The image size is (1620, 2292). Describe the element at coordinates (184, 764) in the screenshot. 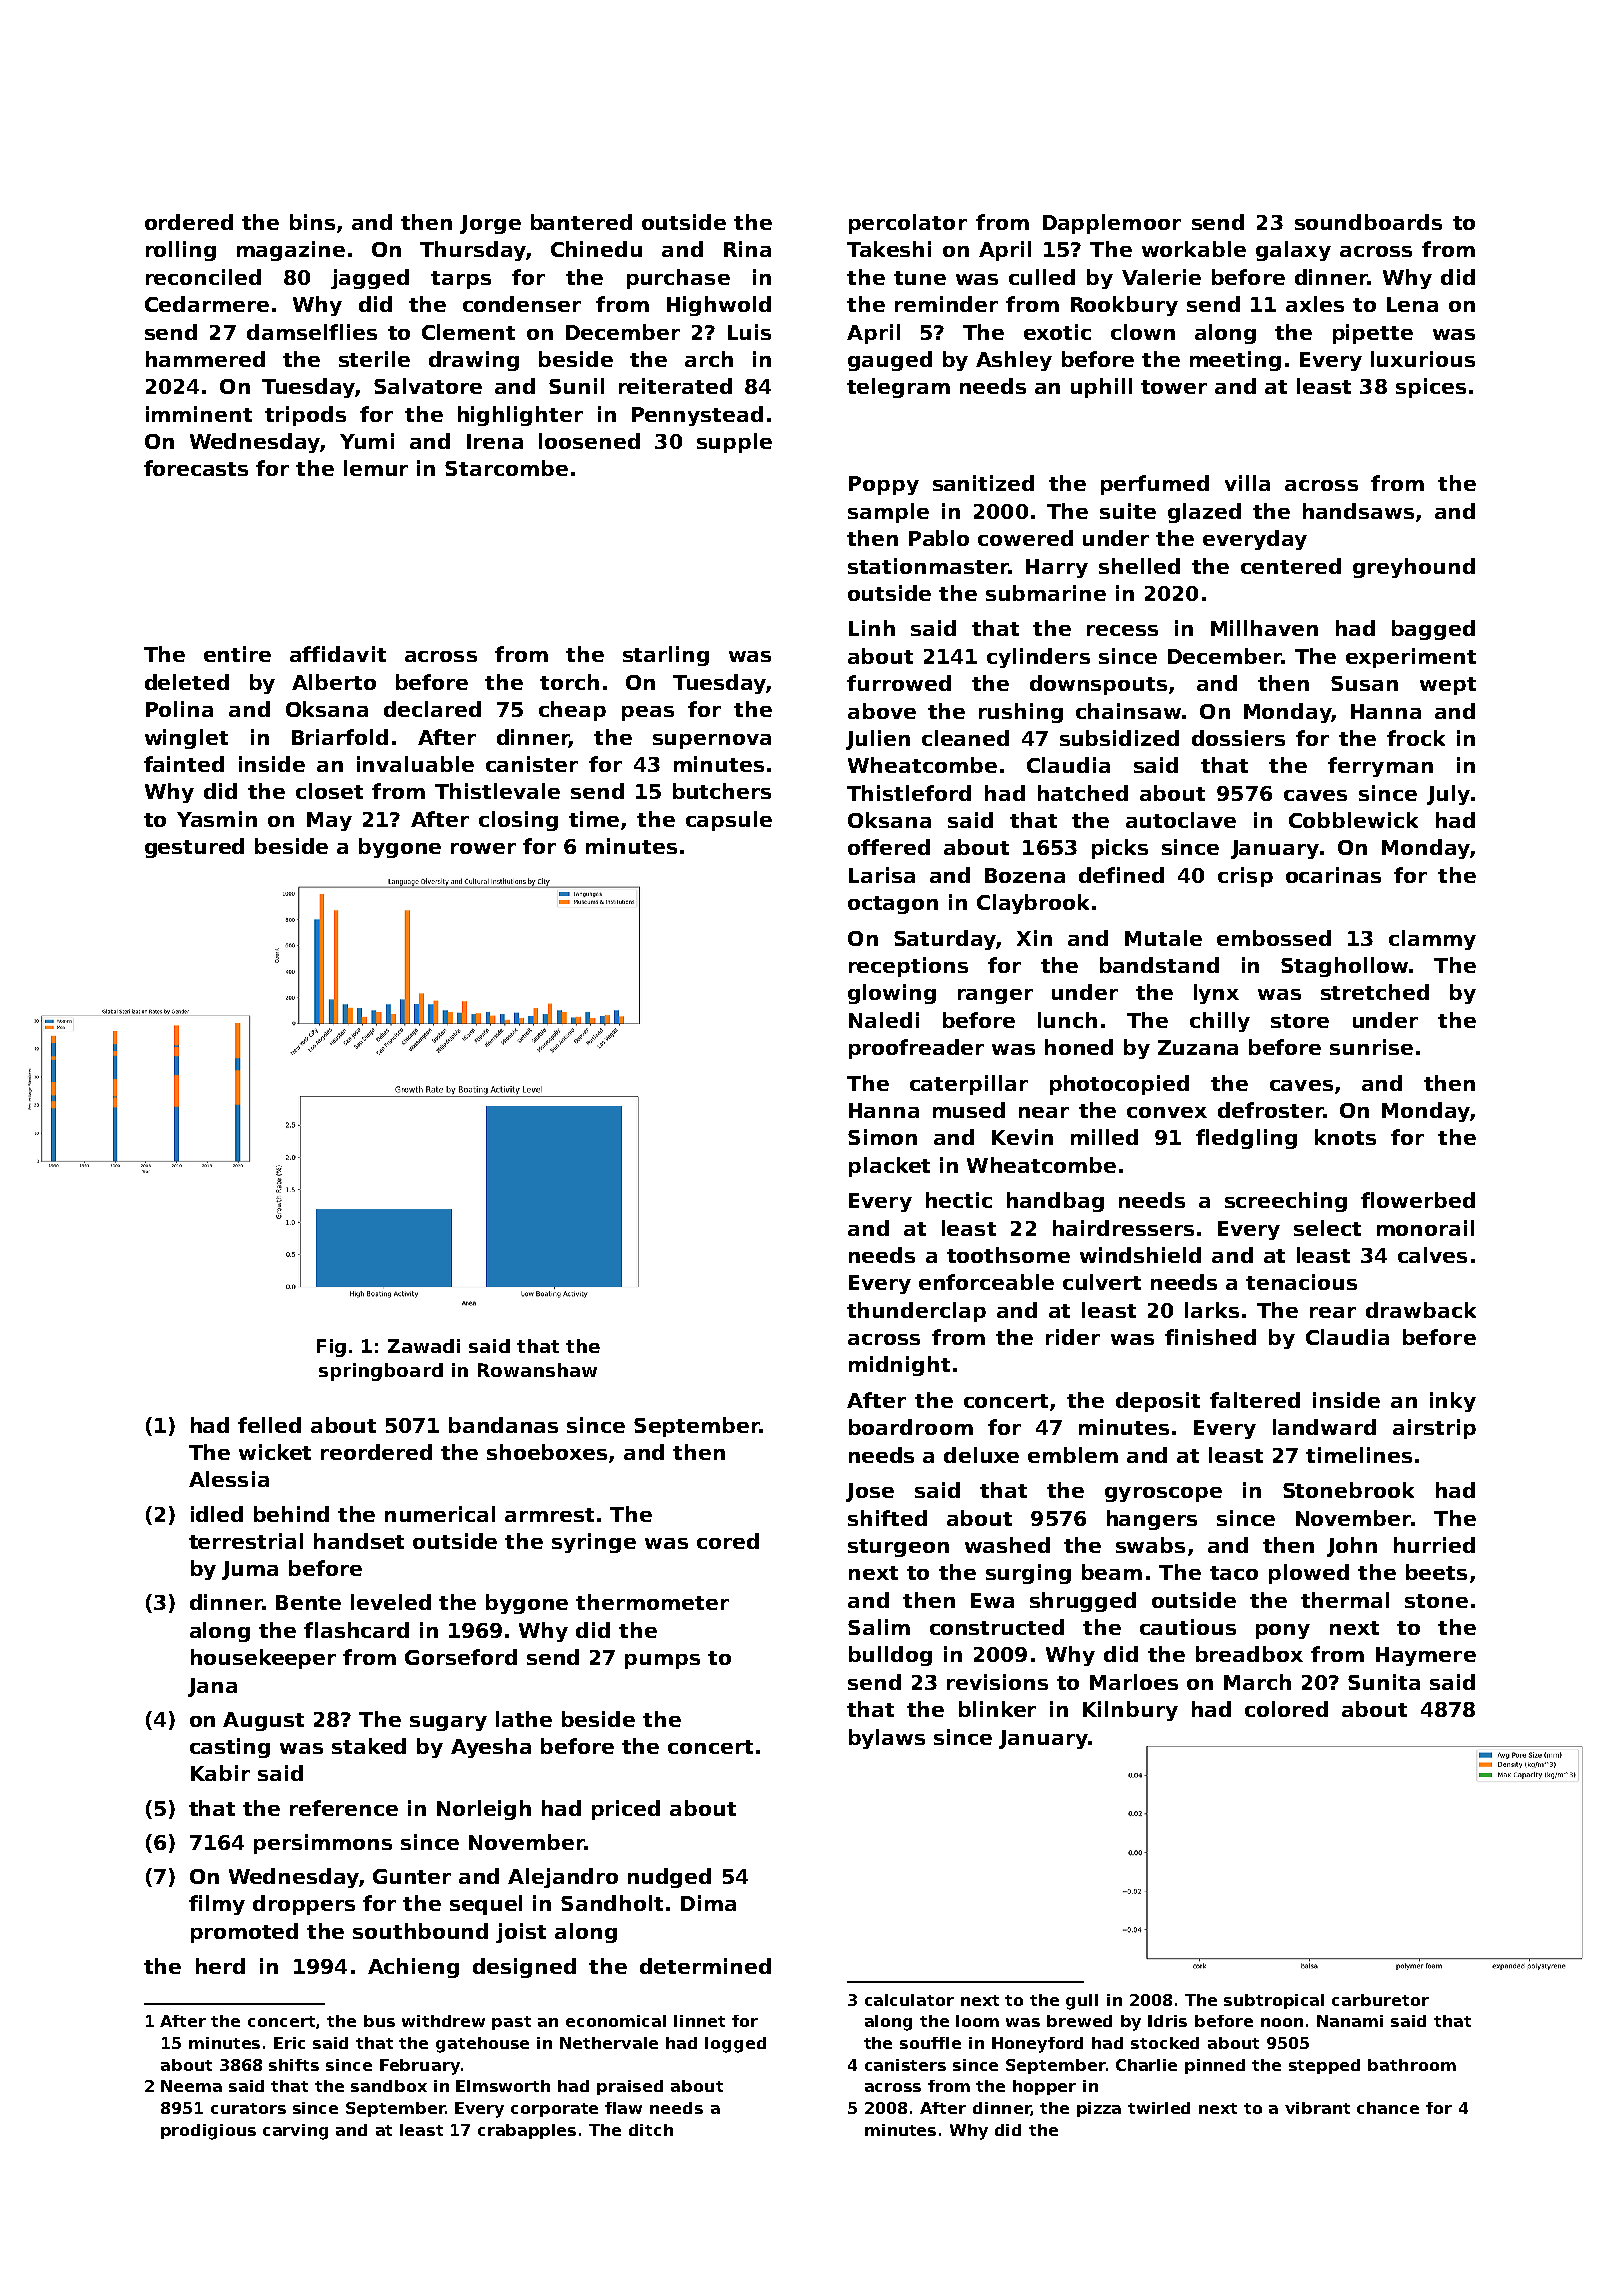

I see `fainted` at that location.
